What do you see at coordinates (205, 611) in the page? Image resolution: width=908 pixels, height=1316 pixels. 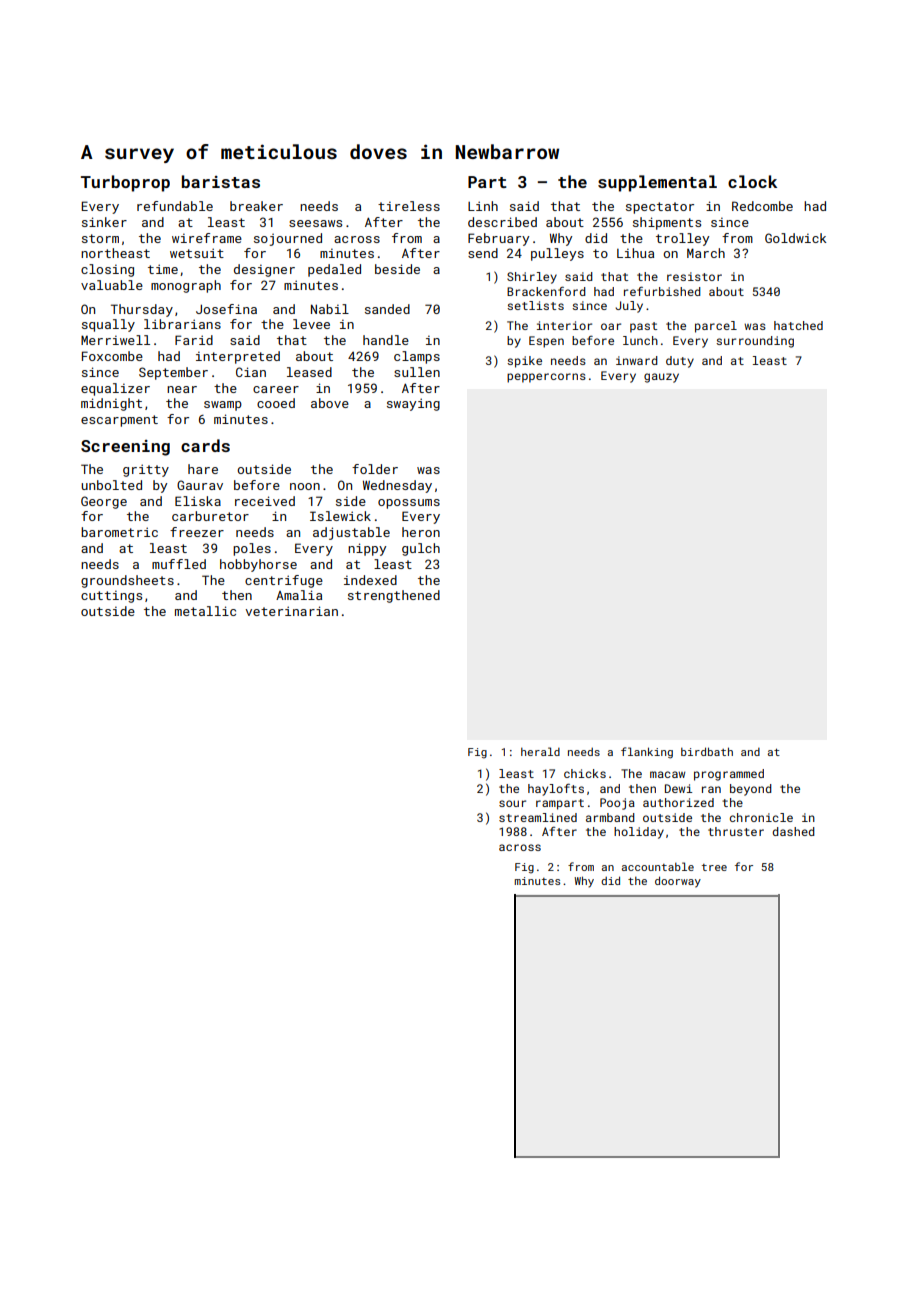 I see `metallic` at bounding box center [205, 611].
